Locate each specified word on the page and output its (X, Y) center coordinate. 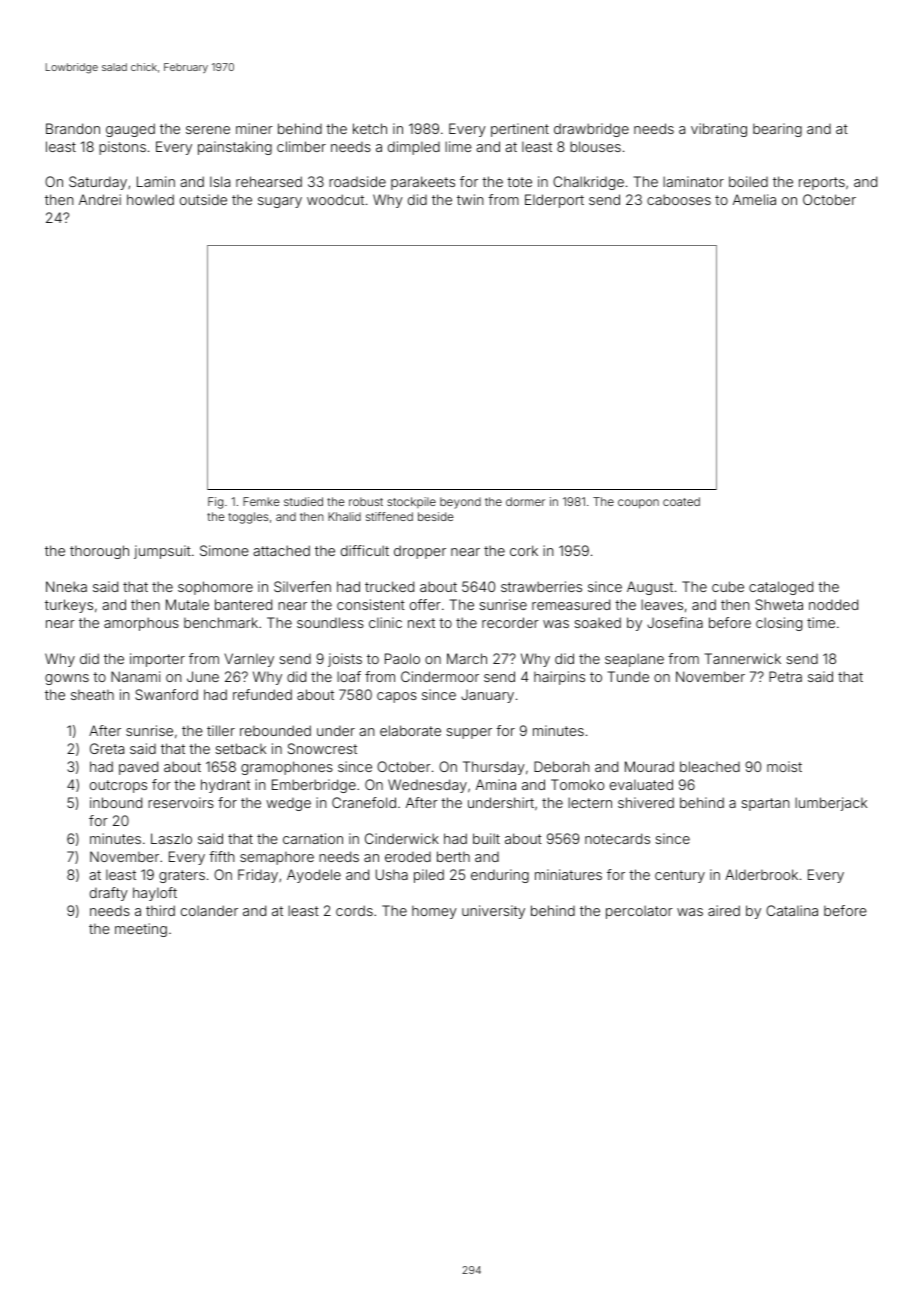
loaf (349, 676)
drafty (109, 894)
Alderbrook (761, 874)
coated (681, 501)
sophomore (215, 588)
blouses (595, 146)
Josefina (675, 622)
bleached (710, 766)
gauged (130, 130)
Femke (261, 501)
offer (425, 604)
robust (366, 501)
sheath (92, 695)
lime (458, 146)
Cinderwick (402, 838)
